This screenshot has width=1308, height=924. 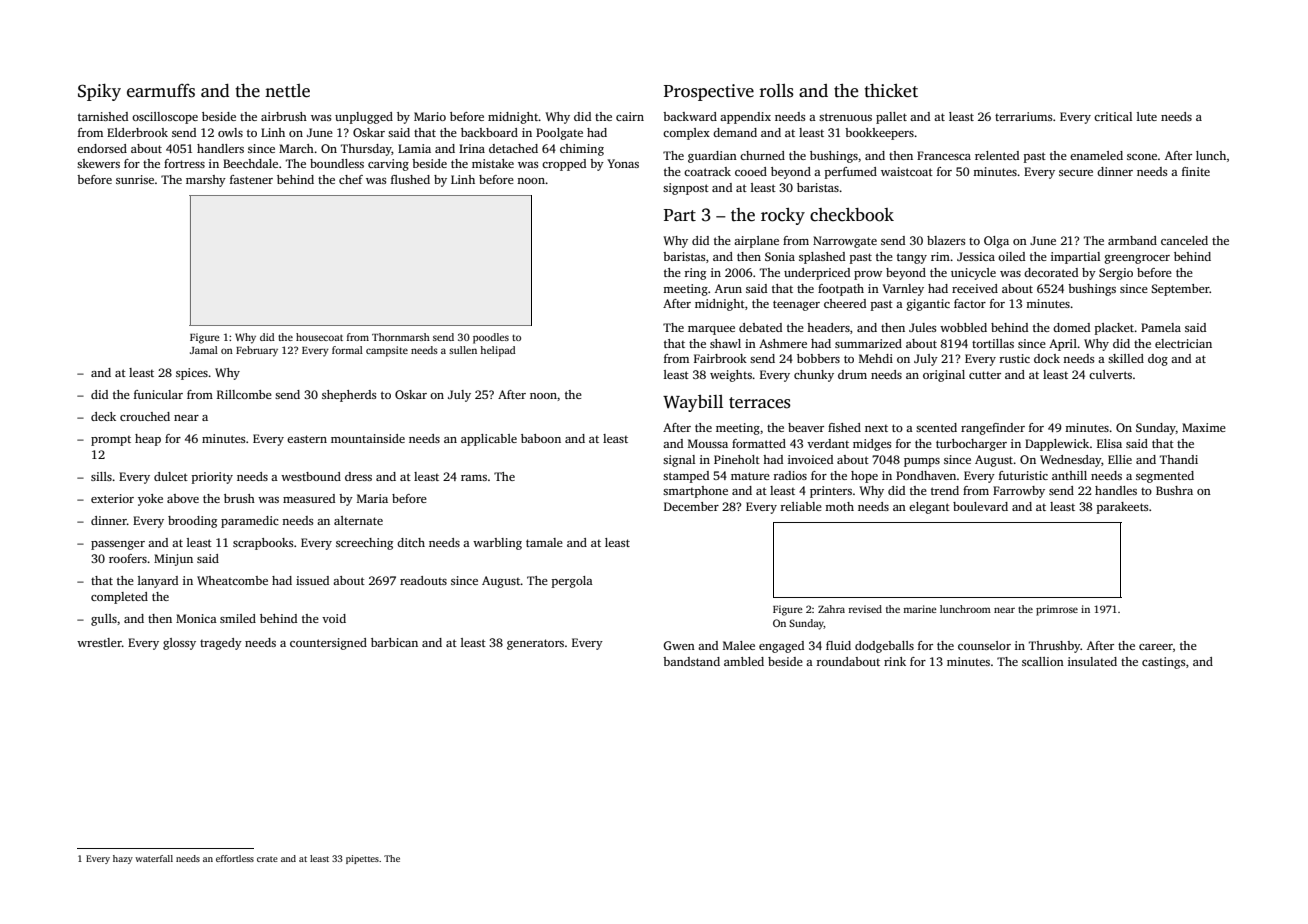 I want to click on smartphone, so click(x=695, y=492).
